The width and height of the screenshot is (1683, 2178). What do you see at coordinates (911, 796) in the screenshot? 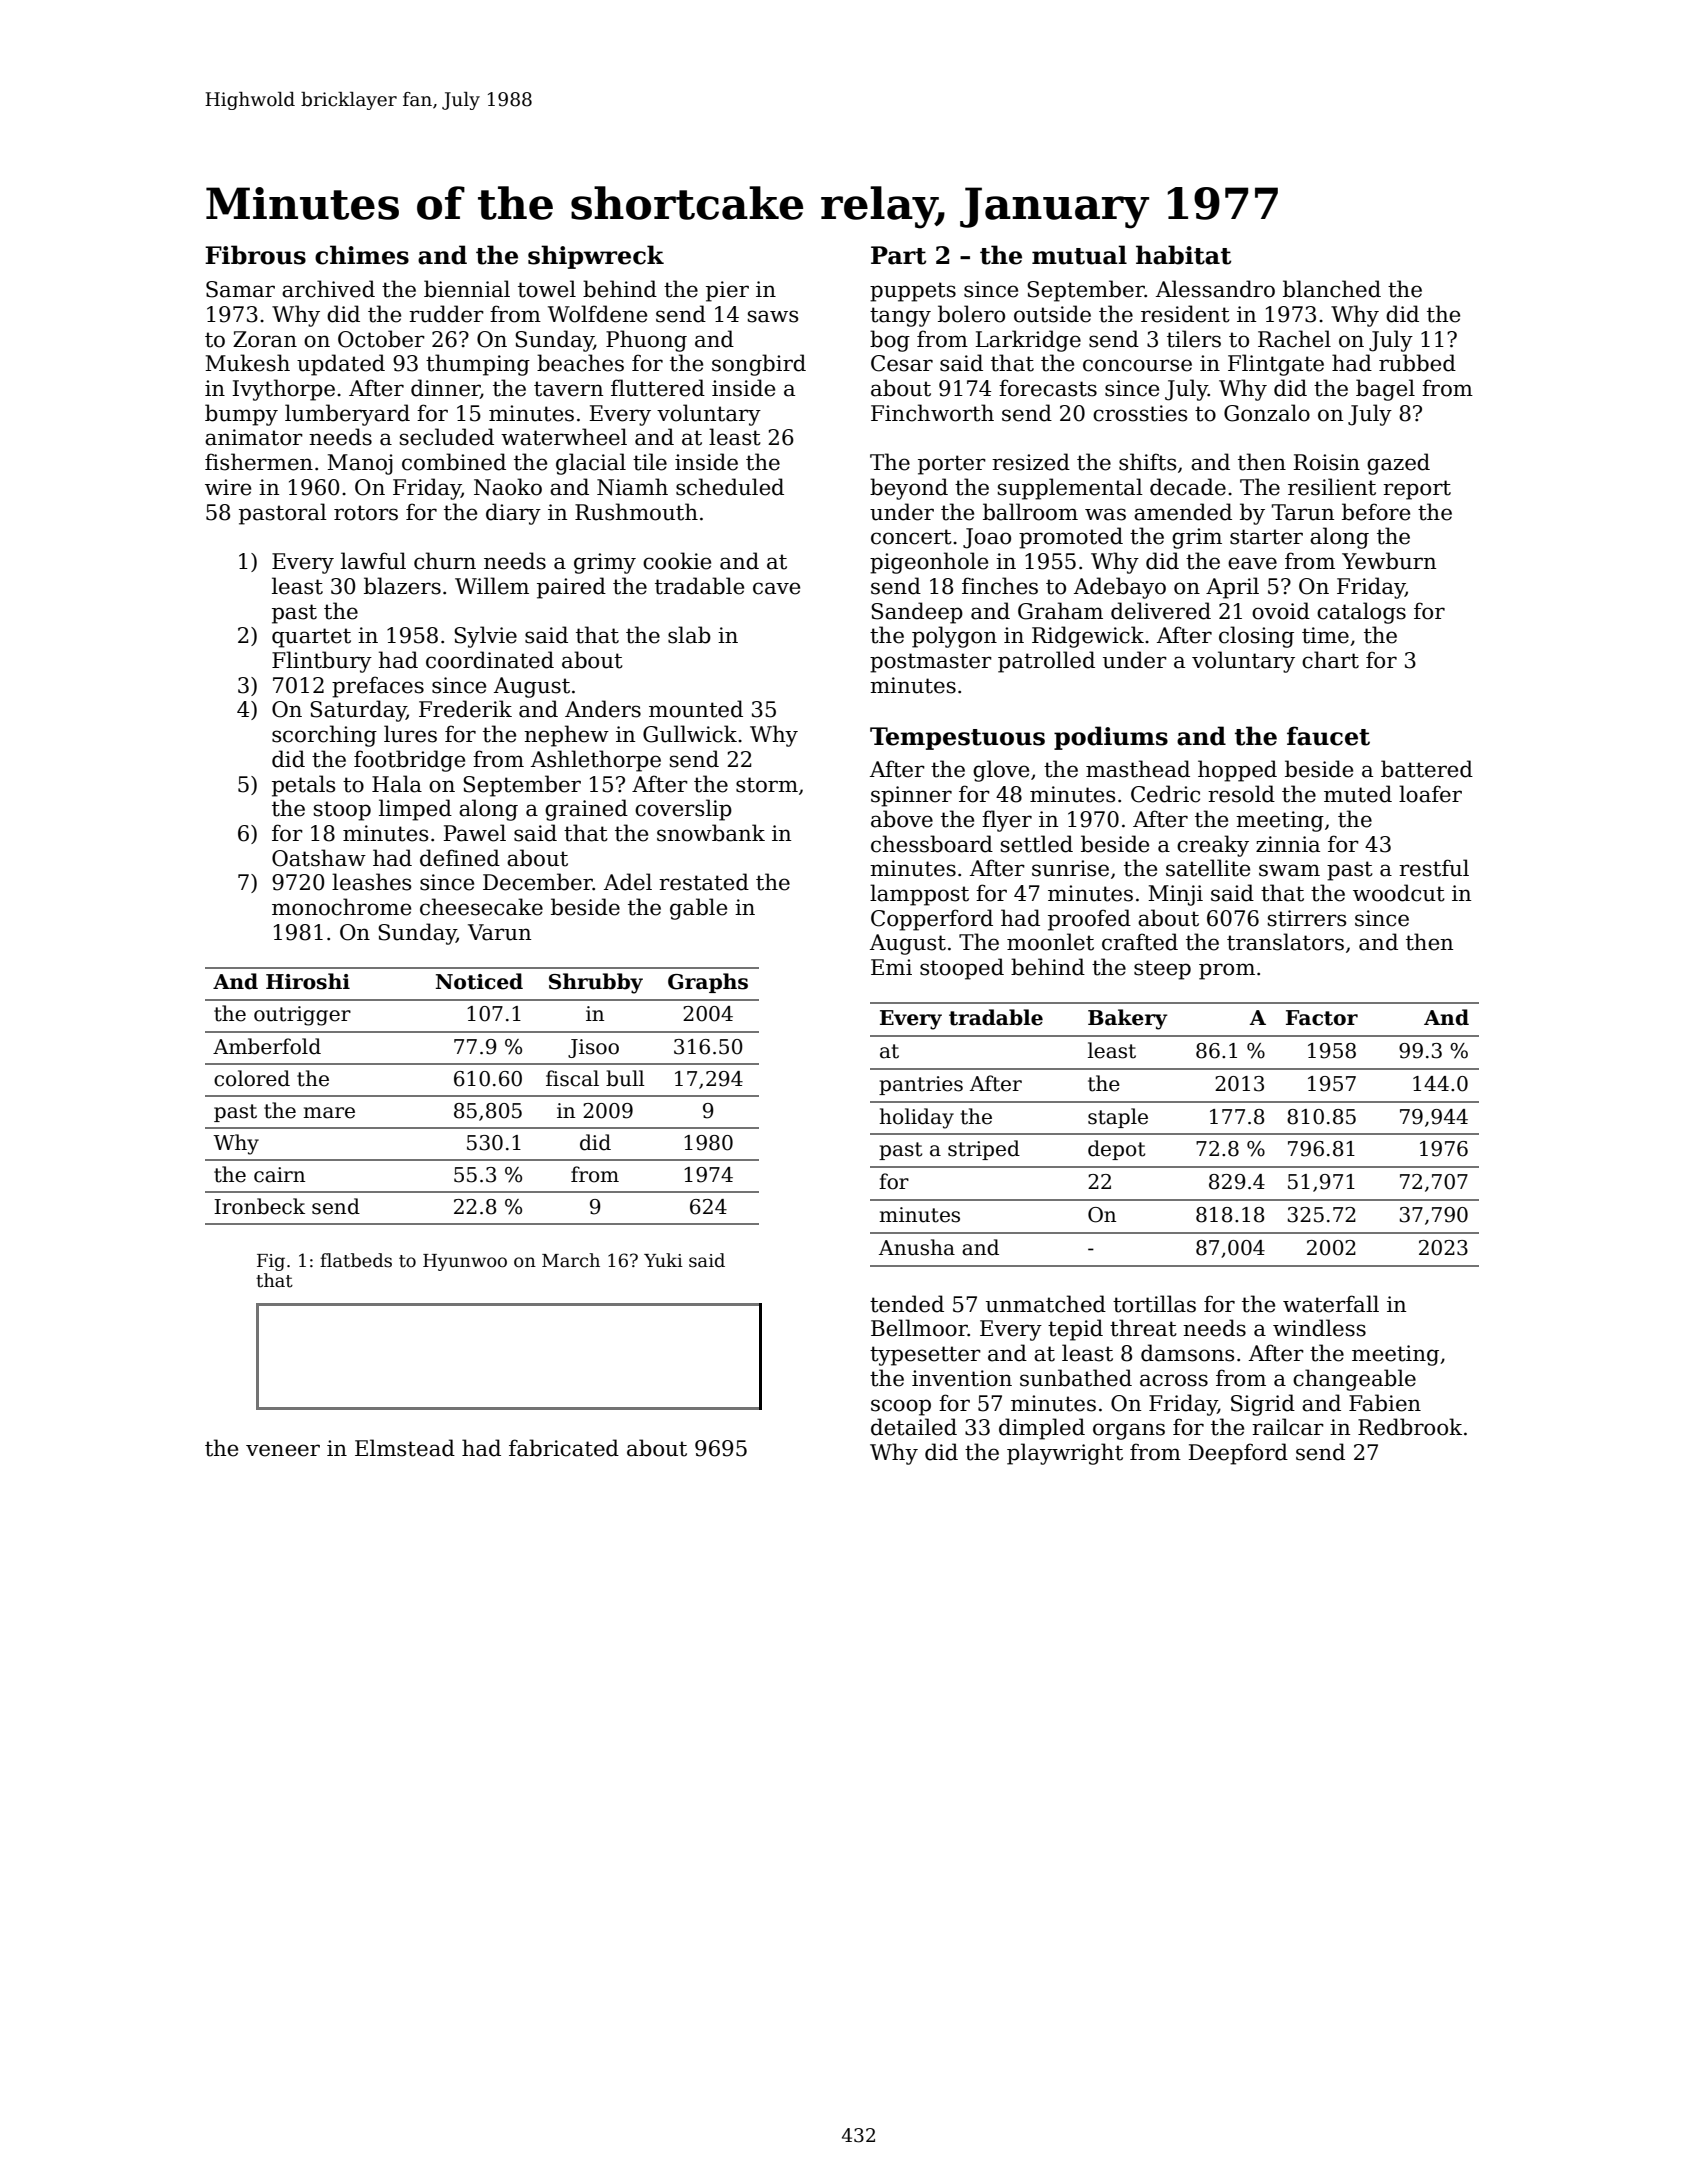
I see `spinner` at bounding box center [911, 796].
